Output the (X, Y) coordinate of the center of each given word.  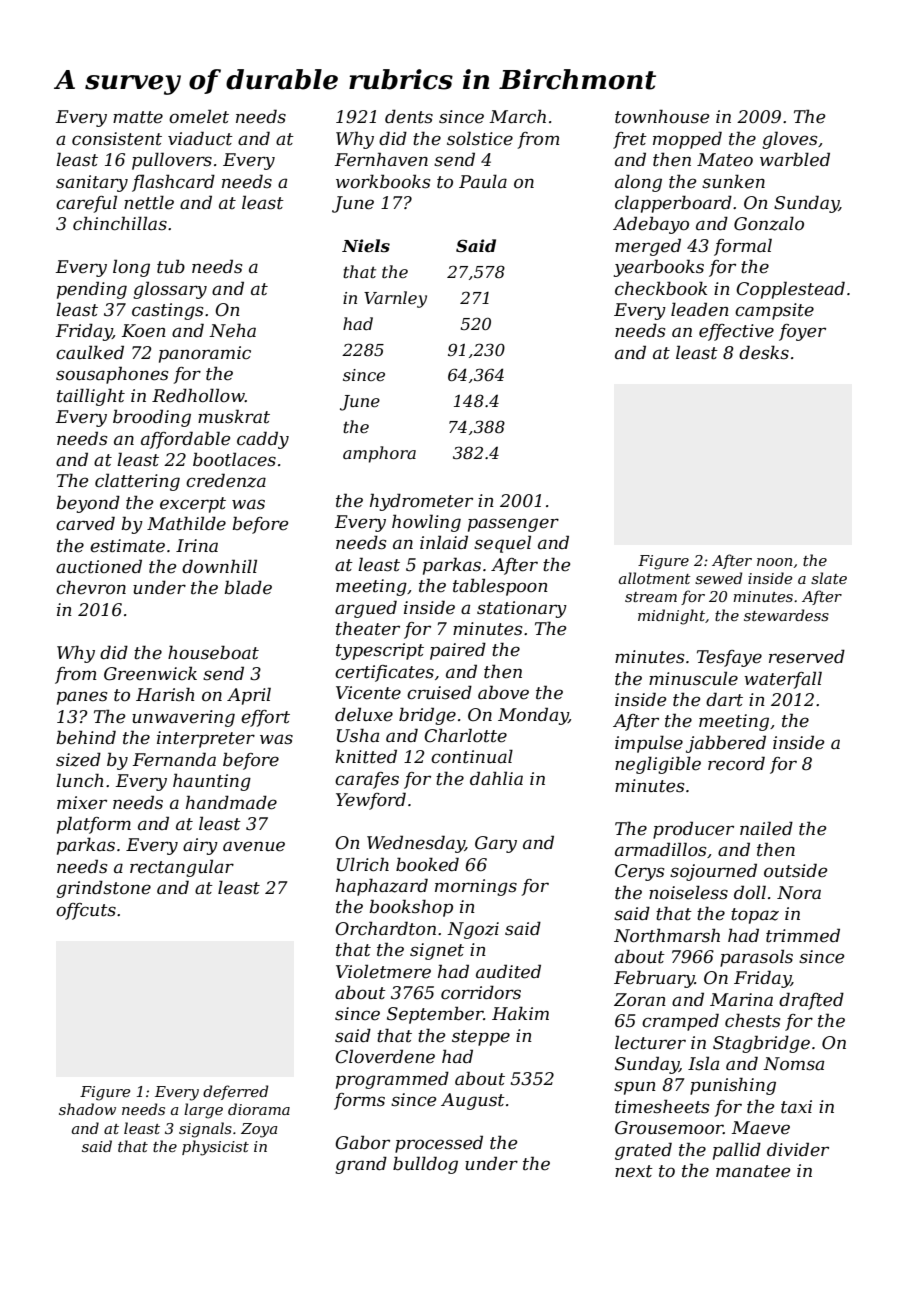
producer (693, 830)
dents (409, 117)
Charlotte (465, 735)
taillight (91, 397)
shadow (87, 1109)
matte (138, 117)
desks (764, 352)
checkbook (661, 288)
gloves (789, 140)
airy (200, 846)
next (634, 1171)
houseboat (213, 653)
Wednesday (416, 844)
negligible (658, 765)
